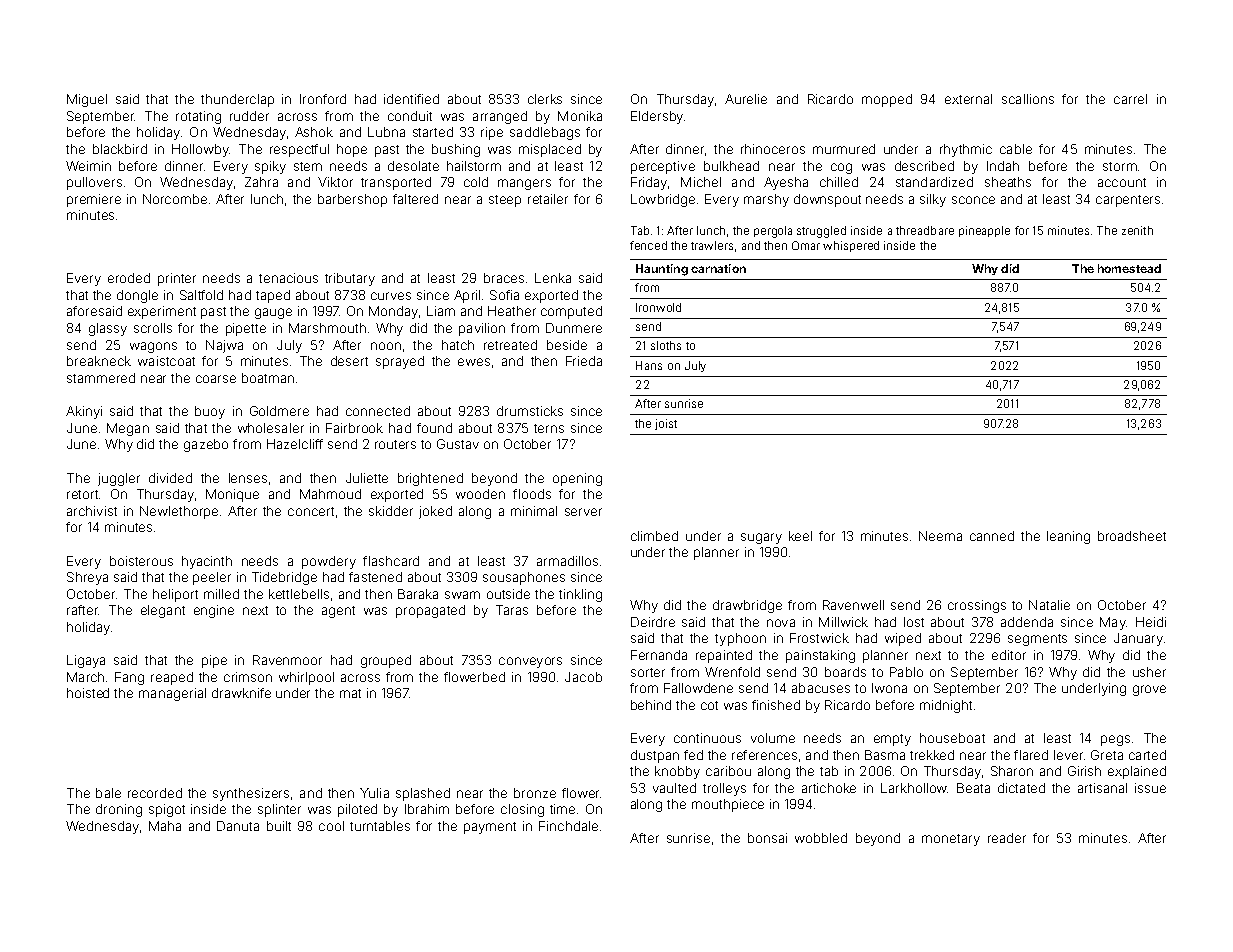 The width and height of the image is (1233, 952). I want to click on stammered, so click(101, 378).
